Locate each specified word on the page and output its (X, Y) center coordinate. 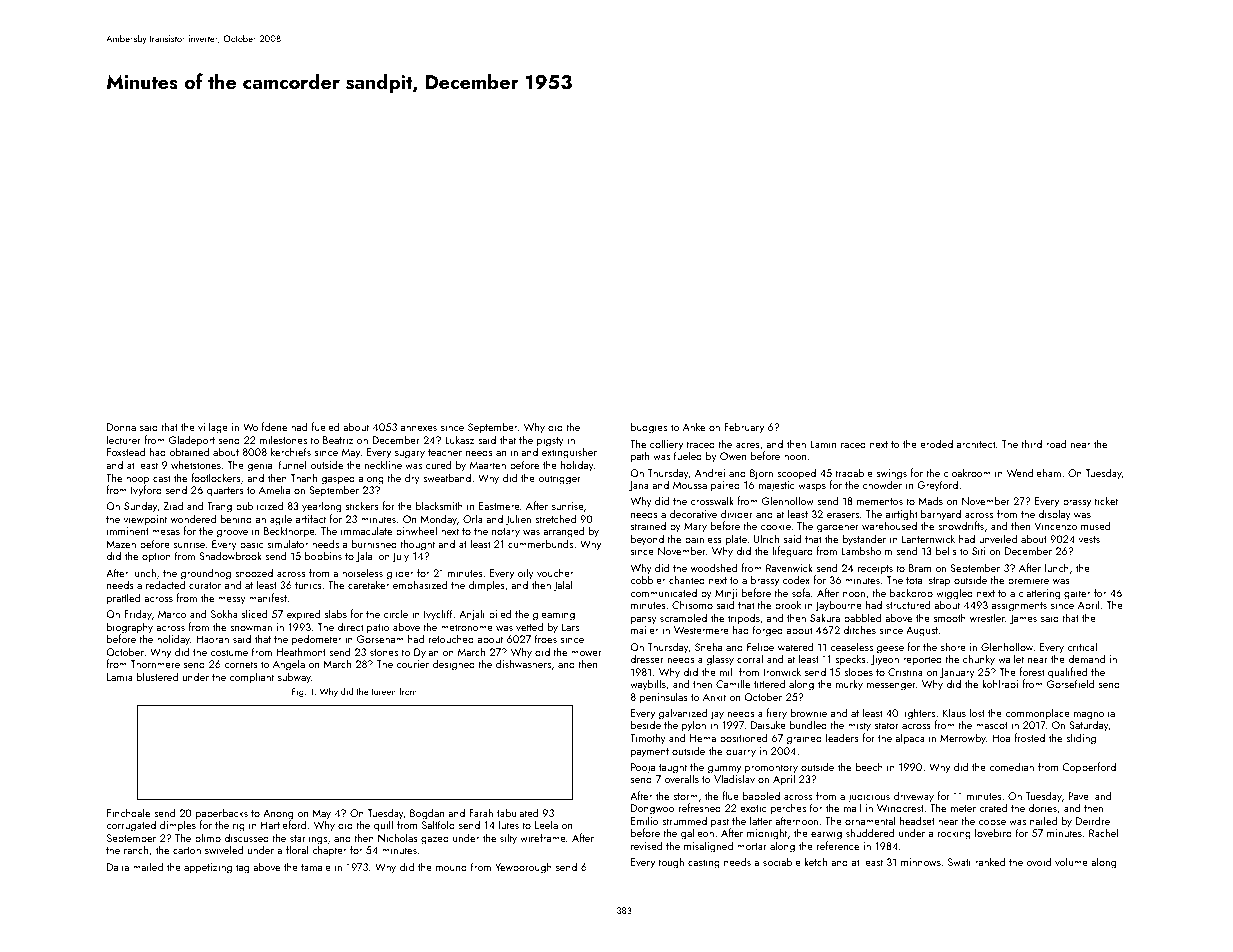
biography (130, 628)
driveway (914, 796)
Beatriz (338, 440)
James (1023, 619)
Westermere (701, 630)
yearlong (321, 507)
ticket (1106, 500)
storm (685, 796)
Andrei (710, 472)
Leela (546, 824)
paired (725, 486)
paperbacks (222, 814)
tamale (316, 867)
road (1056, 443)
